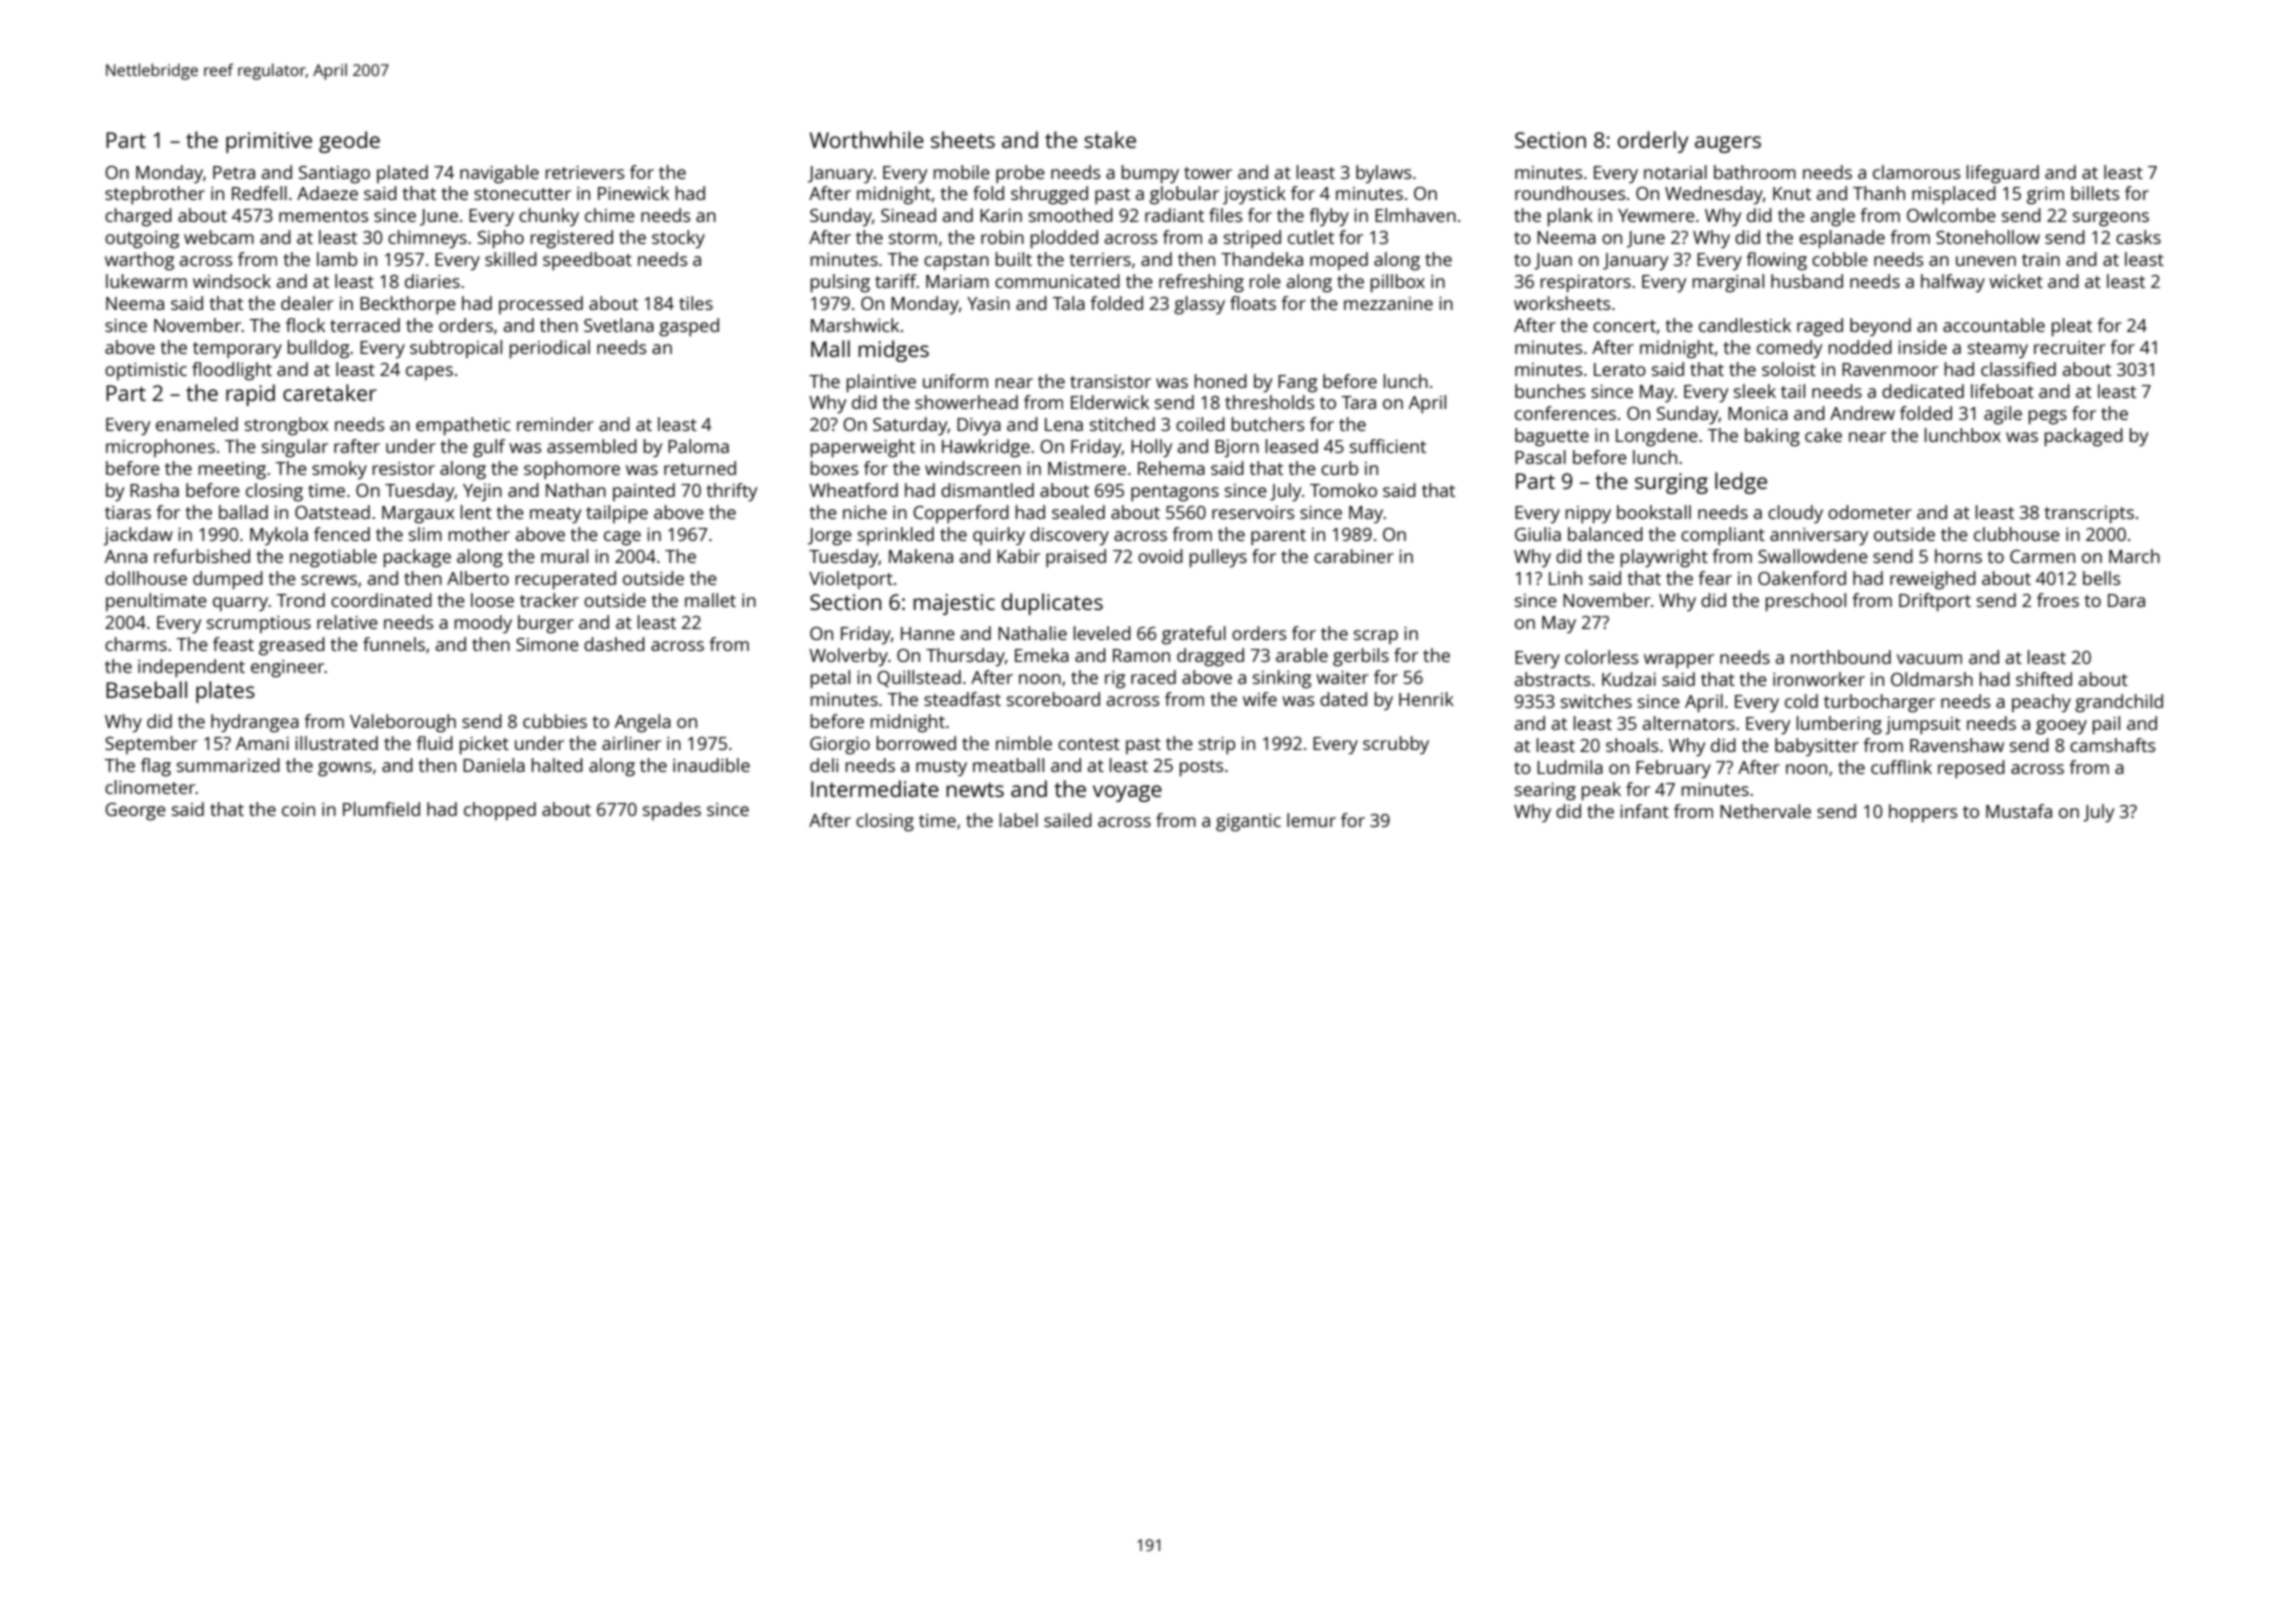 The image size is (2272, 1607). I want to click on midges, so click(893, 351).
